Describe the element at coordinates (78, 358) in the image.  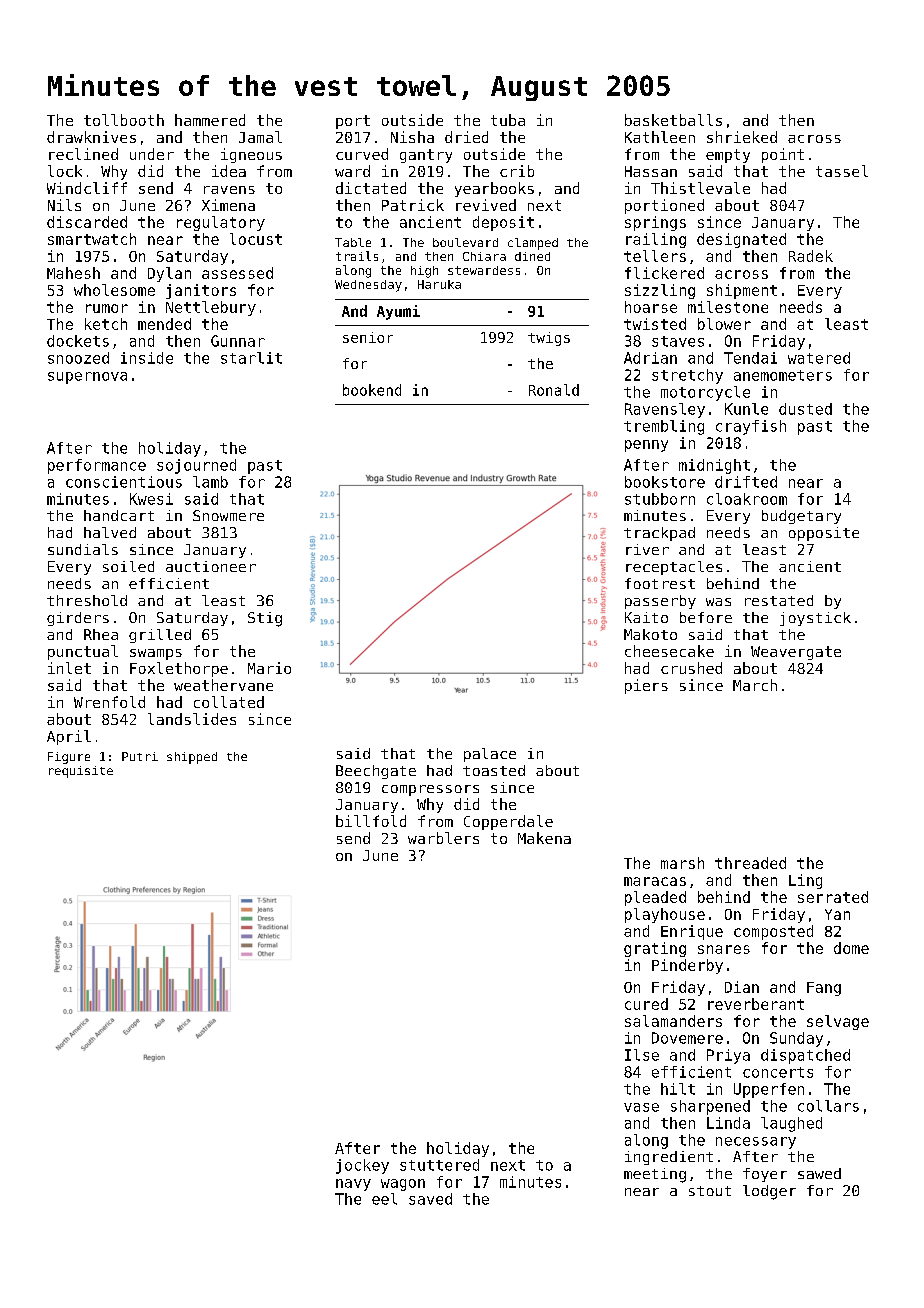
I see `snoozed` at that location.
